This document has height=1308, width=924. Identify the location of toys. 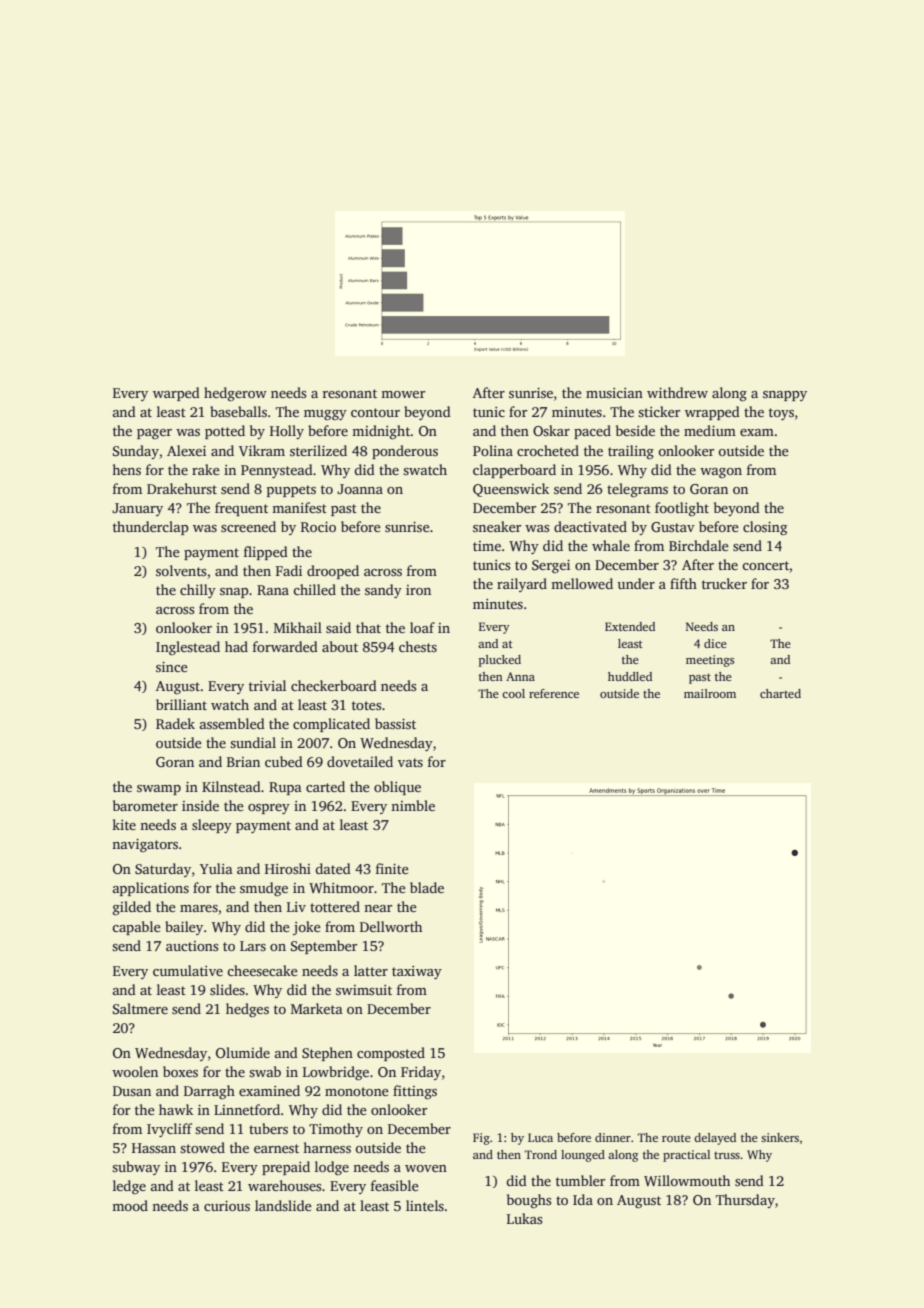
(781, 414).
